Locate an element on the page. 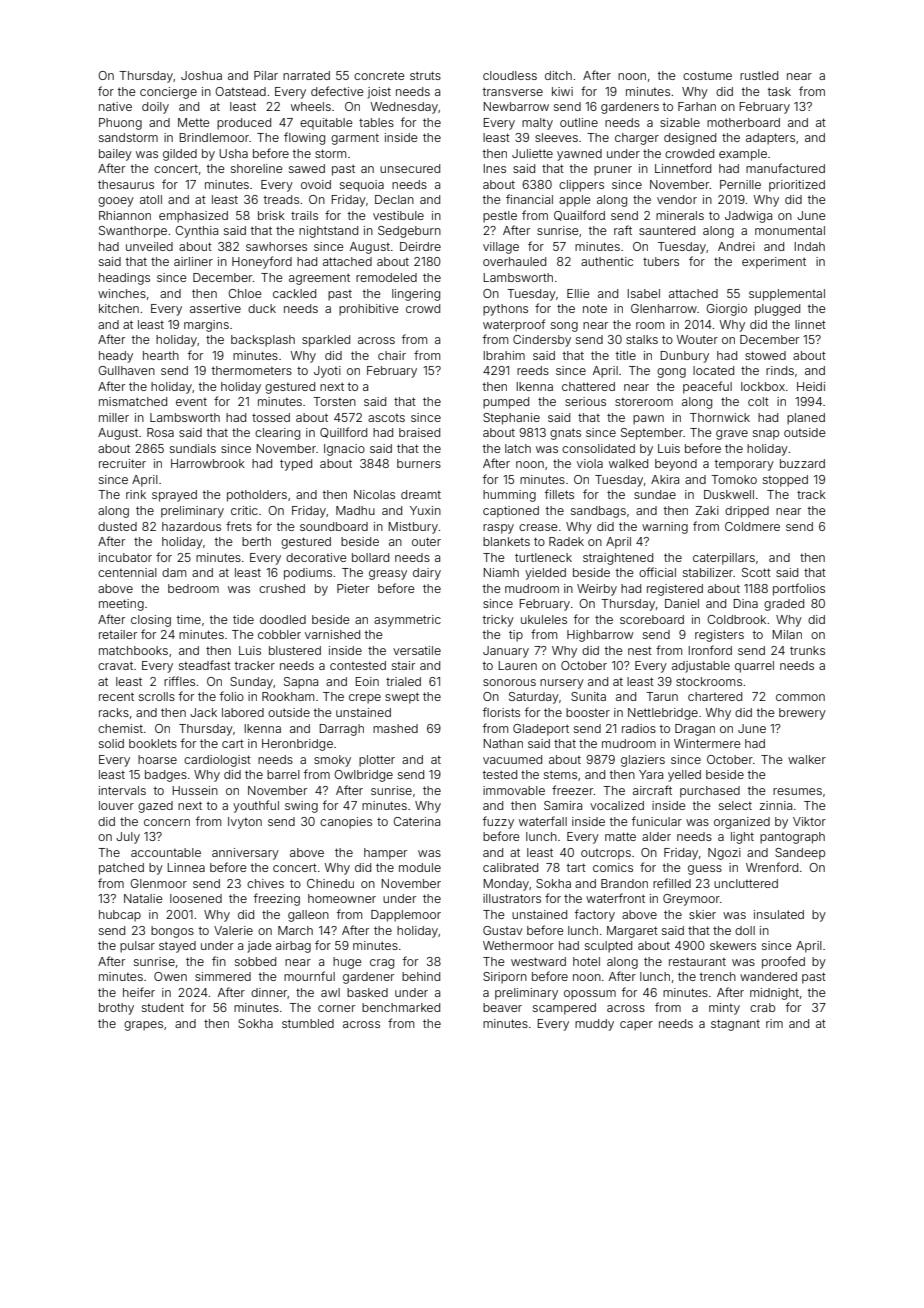 The width and height of the document is (924, 1308). struts is located at coordinates (425, 75).
